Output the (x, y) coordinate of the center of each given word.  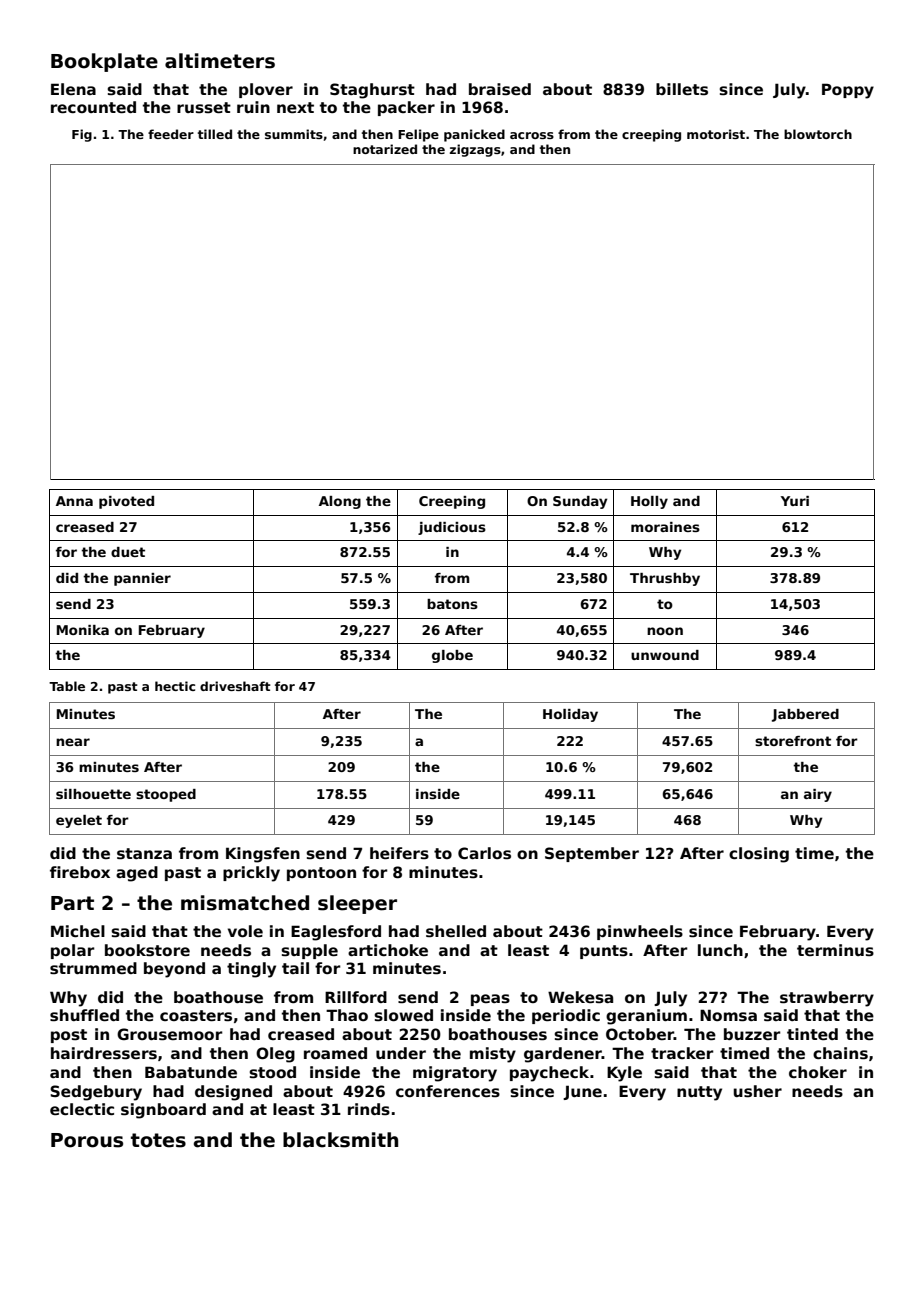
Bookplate (104, 62)
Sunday (580, 502)
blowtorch (818, 134)
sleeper (357, 904)
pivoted (126, 502)
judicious (452, 528)
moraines (665, 527)
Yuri (795, 501)
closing (759, 855)
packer (406, 108)
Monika (83, 630)
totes (158, 1140)
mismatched (245, 903)
